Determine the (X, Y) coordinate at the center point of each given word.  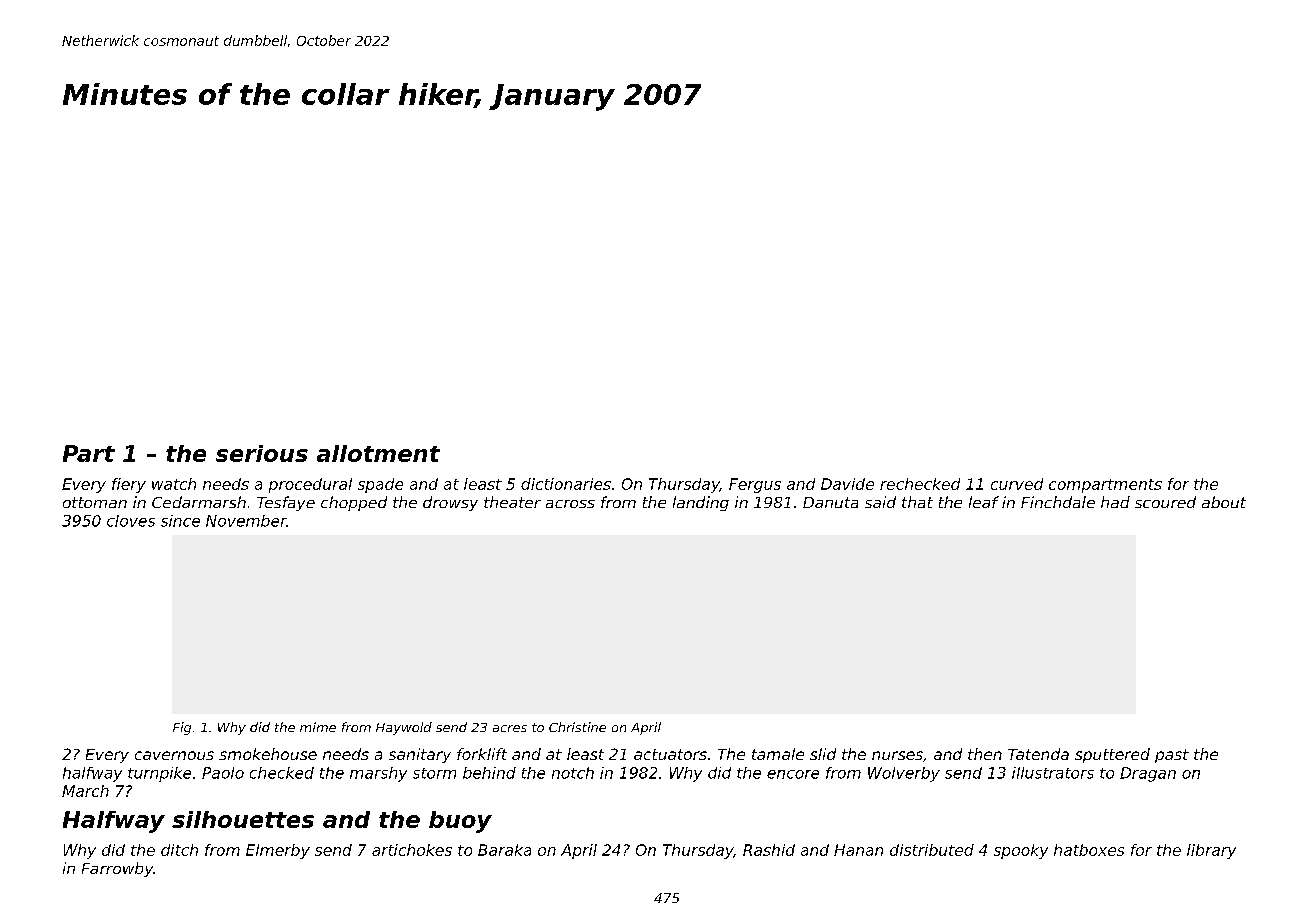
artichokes (412, 850)
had (1115, 502)
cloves (131, 521)
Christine (577, 727)
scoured (1165, 502)
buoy (460, 822)
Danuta (830, 502)
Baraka (504, 850)
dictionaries (566, 484)
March (85, 791)
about (1224, 502)
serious (262, 453)
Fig (182, 728)
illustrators (1053, 773)
